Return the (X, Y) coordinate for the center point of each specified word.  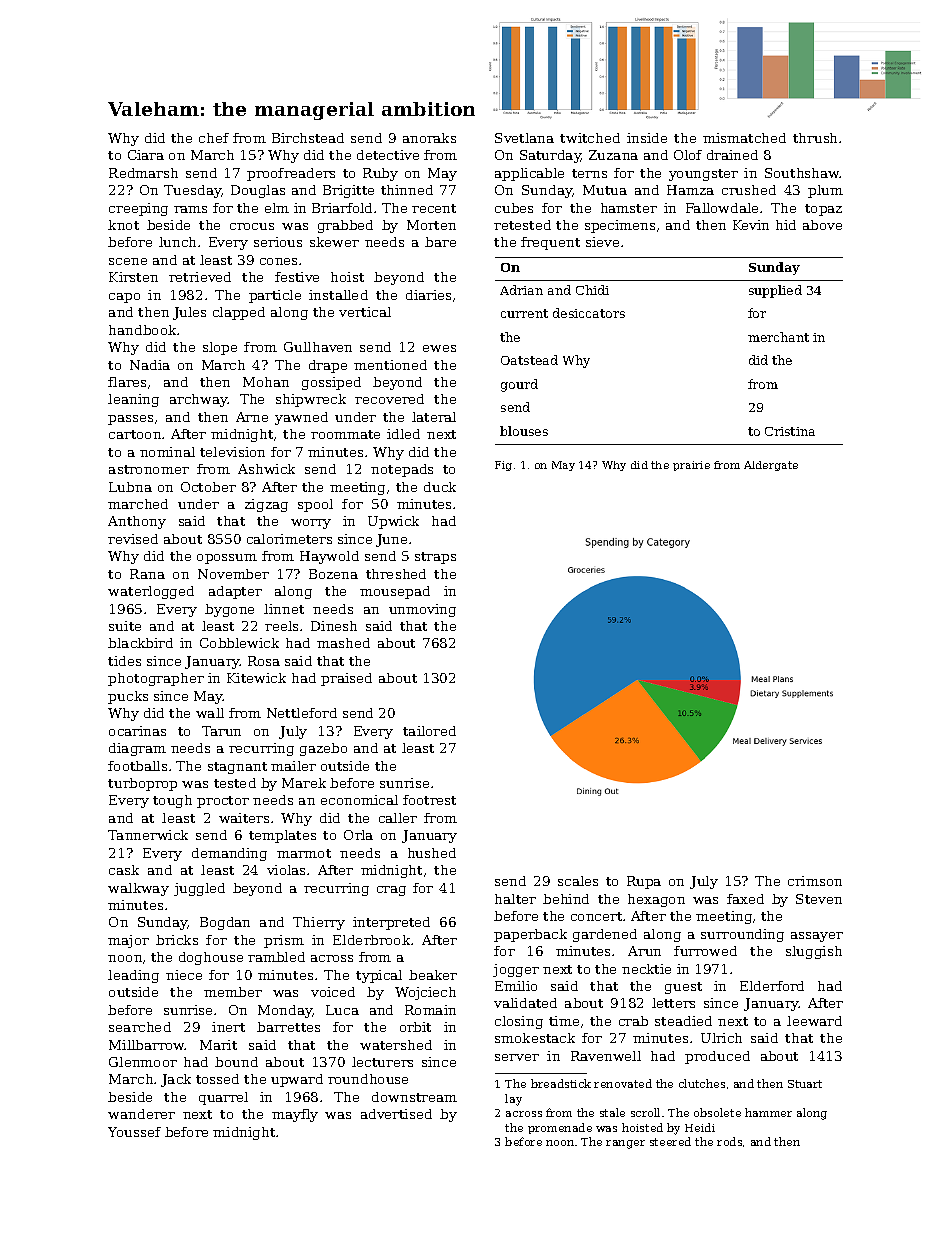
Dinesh (334, 626)
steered (670, 1141)
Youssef (134, 1132)
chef (214, 138)
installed (338, 295)
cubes (514, 208)
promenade (560, 1128)
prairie (691, 466)
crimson (815, 881)
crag (391, 891)
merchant (778, 337)
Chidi (592, 290)
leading (133, 976)
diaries (428, 295)
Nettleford (302, 713)
